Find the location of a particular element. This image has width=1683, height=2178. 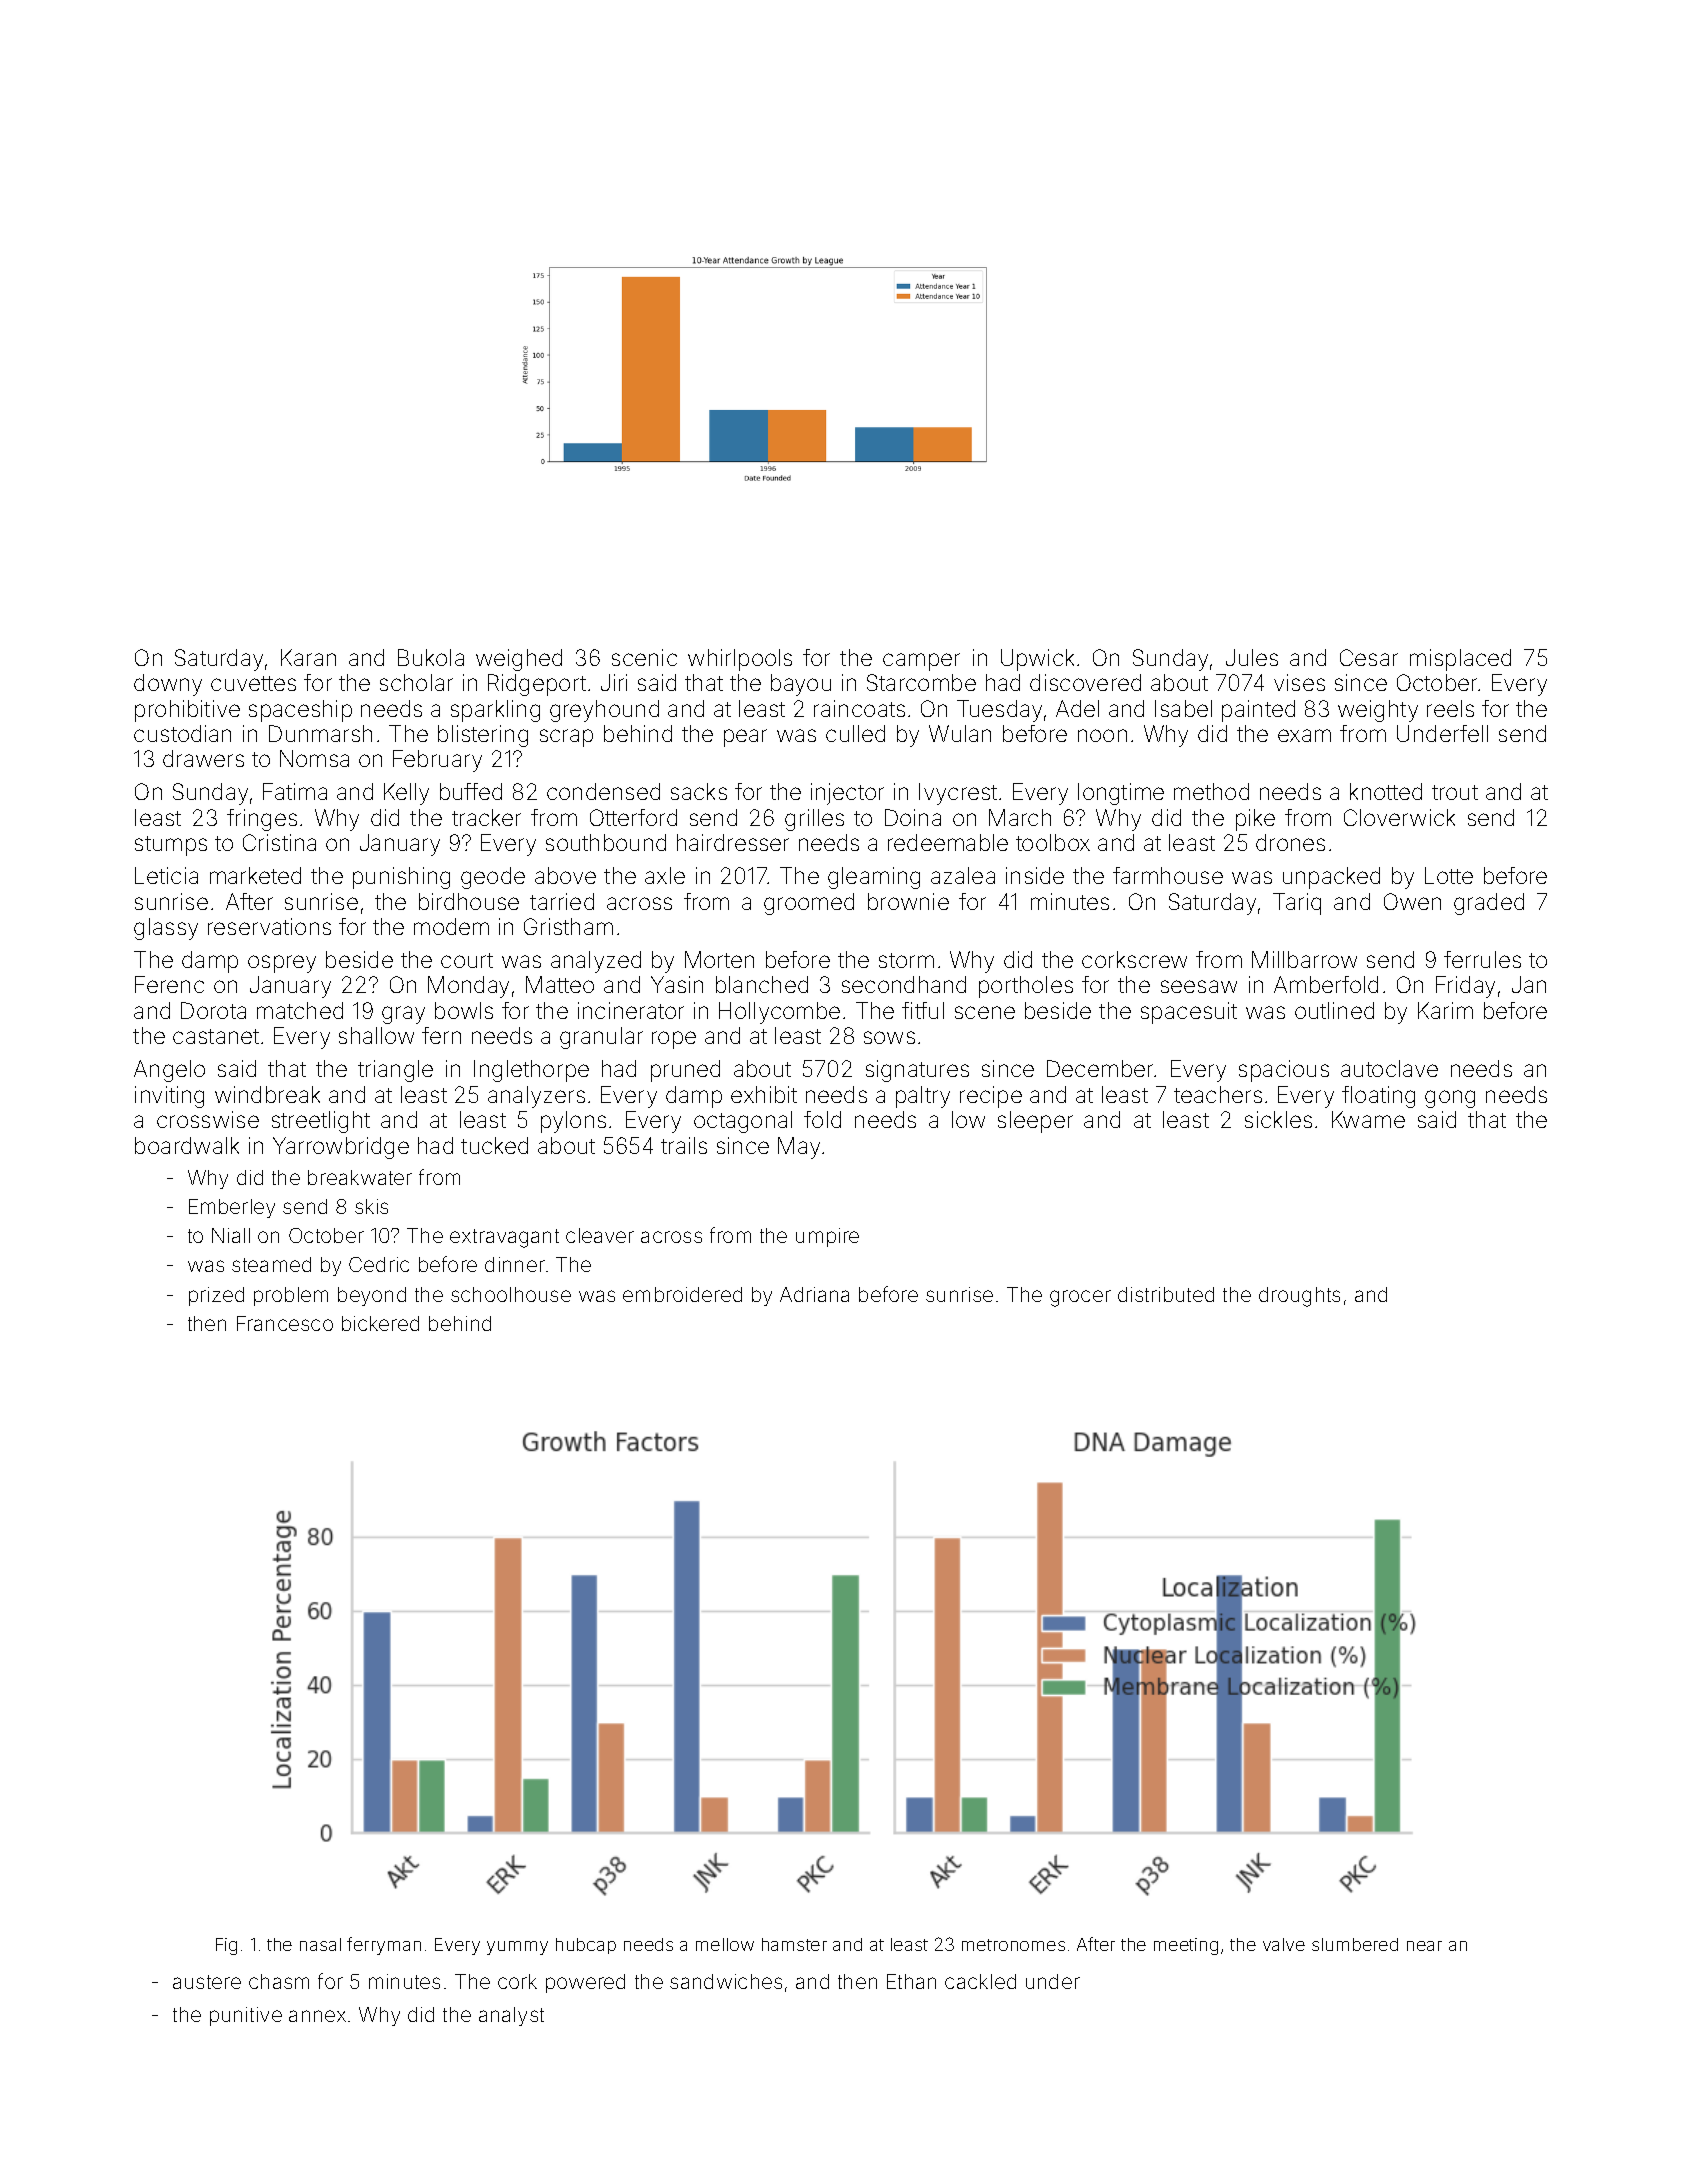

hamster is located at coordinates (794, 1944).
